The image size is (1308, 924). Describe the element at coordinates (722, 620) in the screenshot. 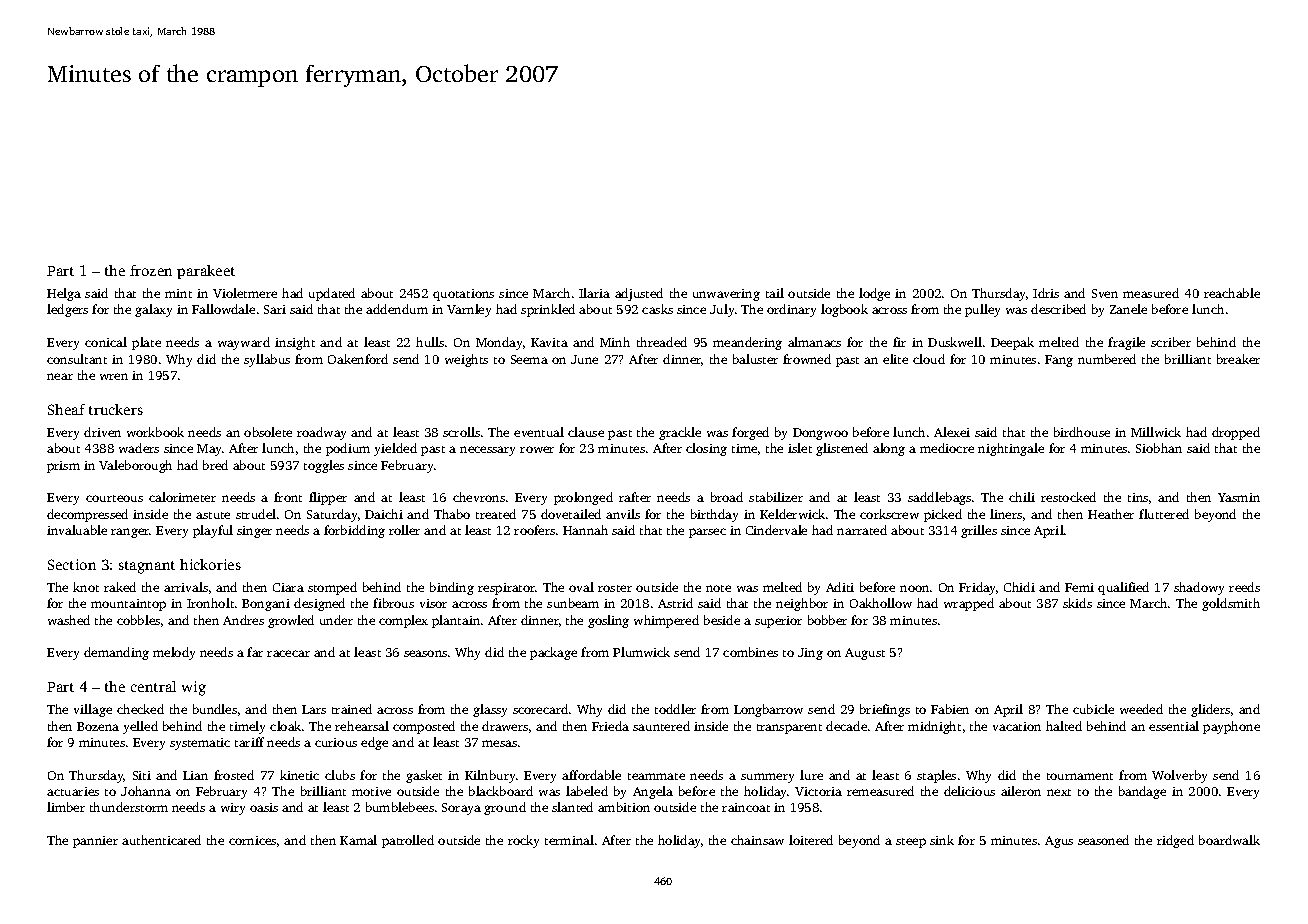

I see `beside` at that location.
